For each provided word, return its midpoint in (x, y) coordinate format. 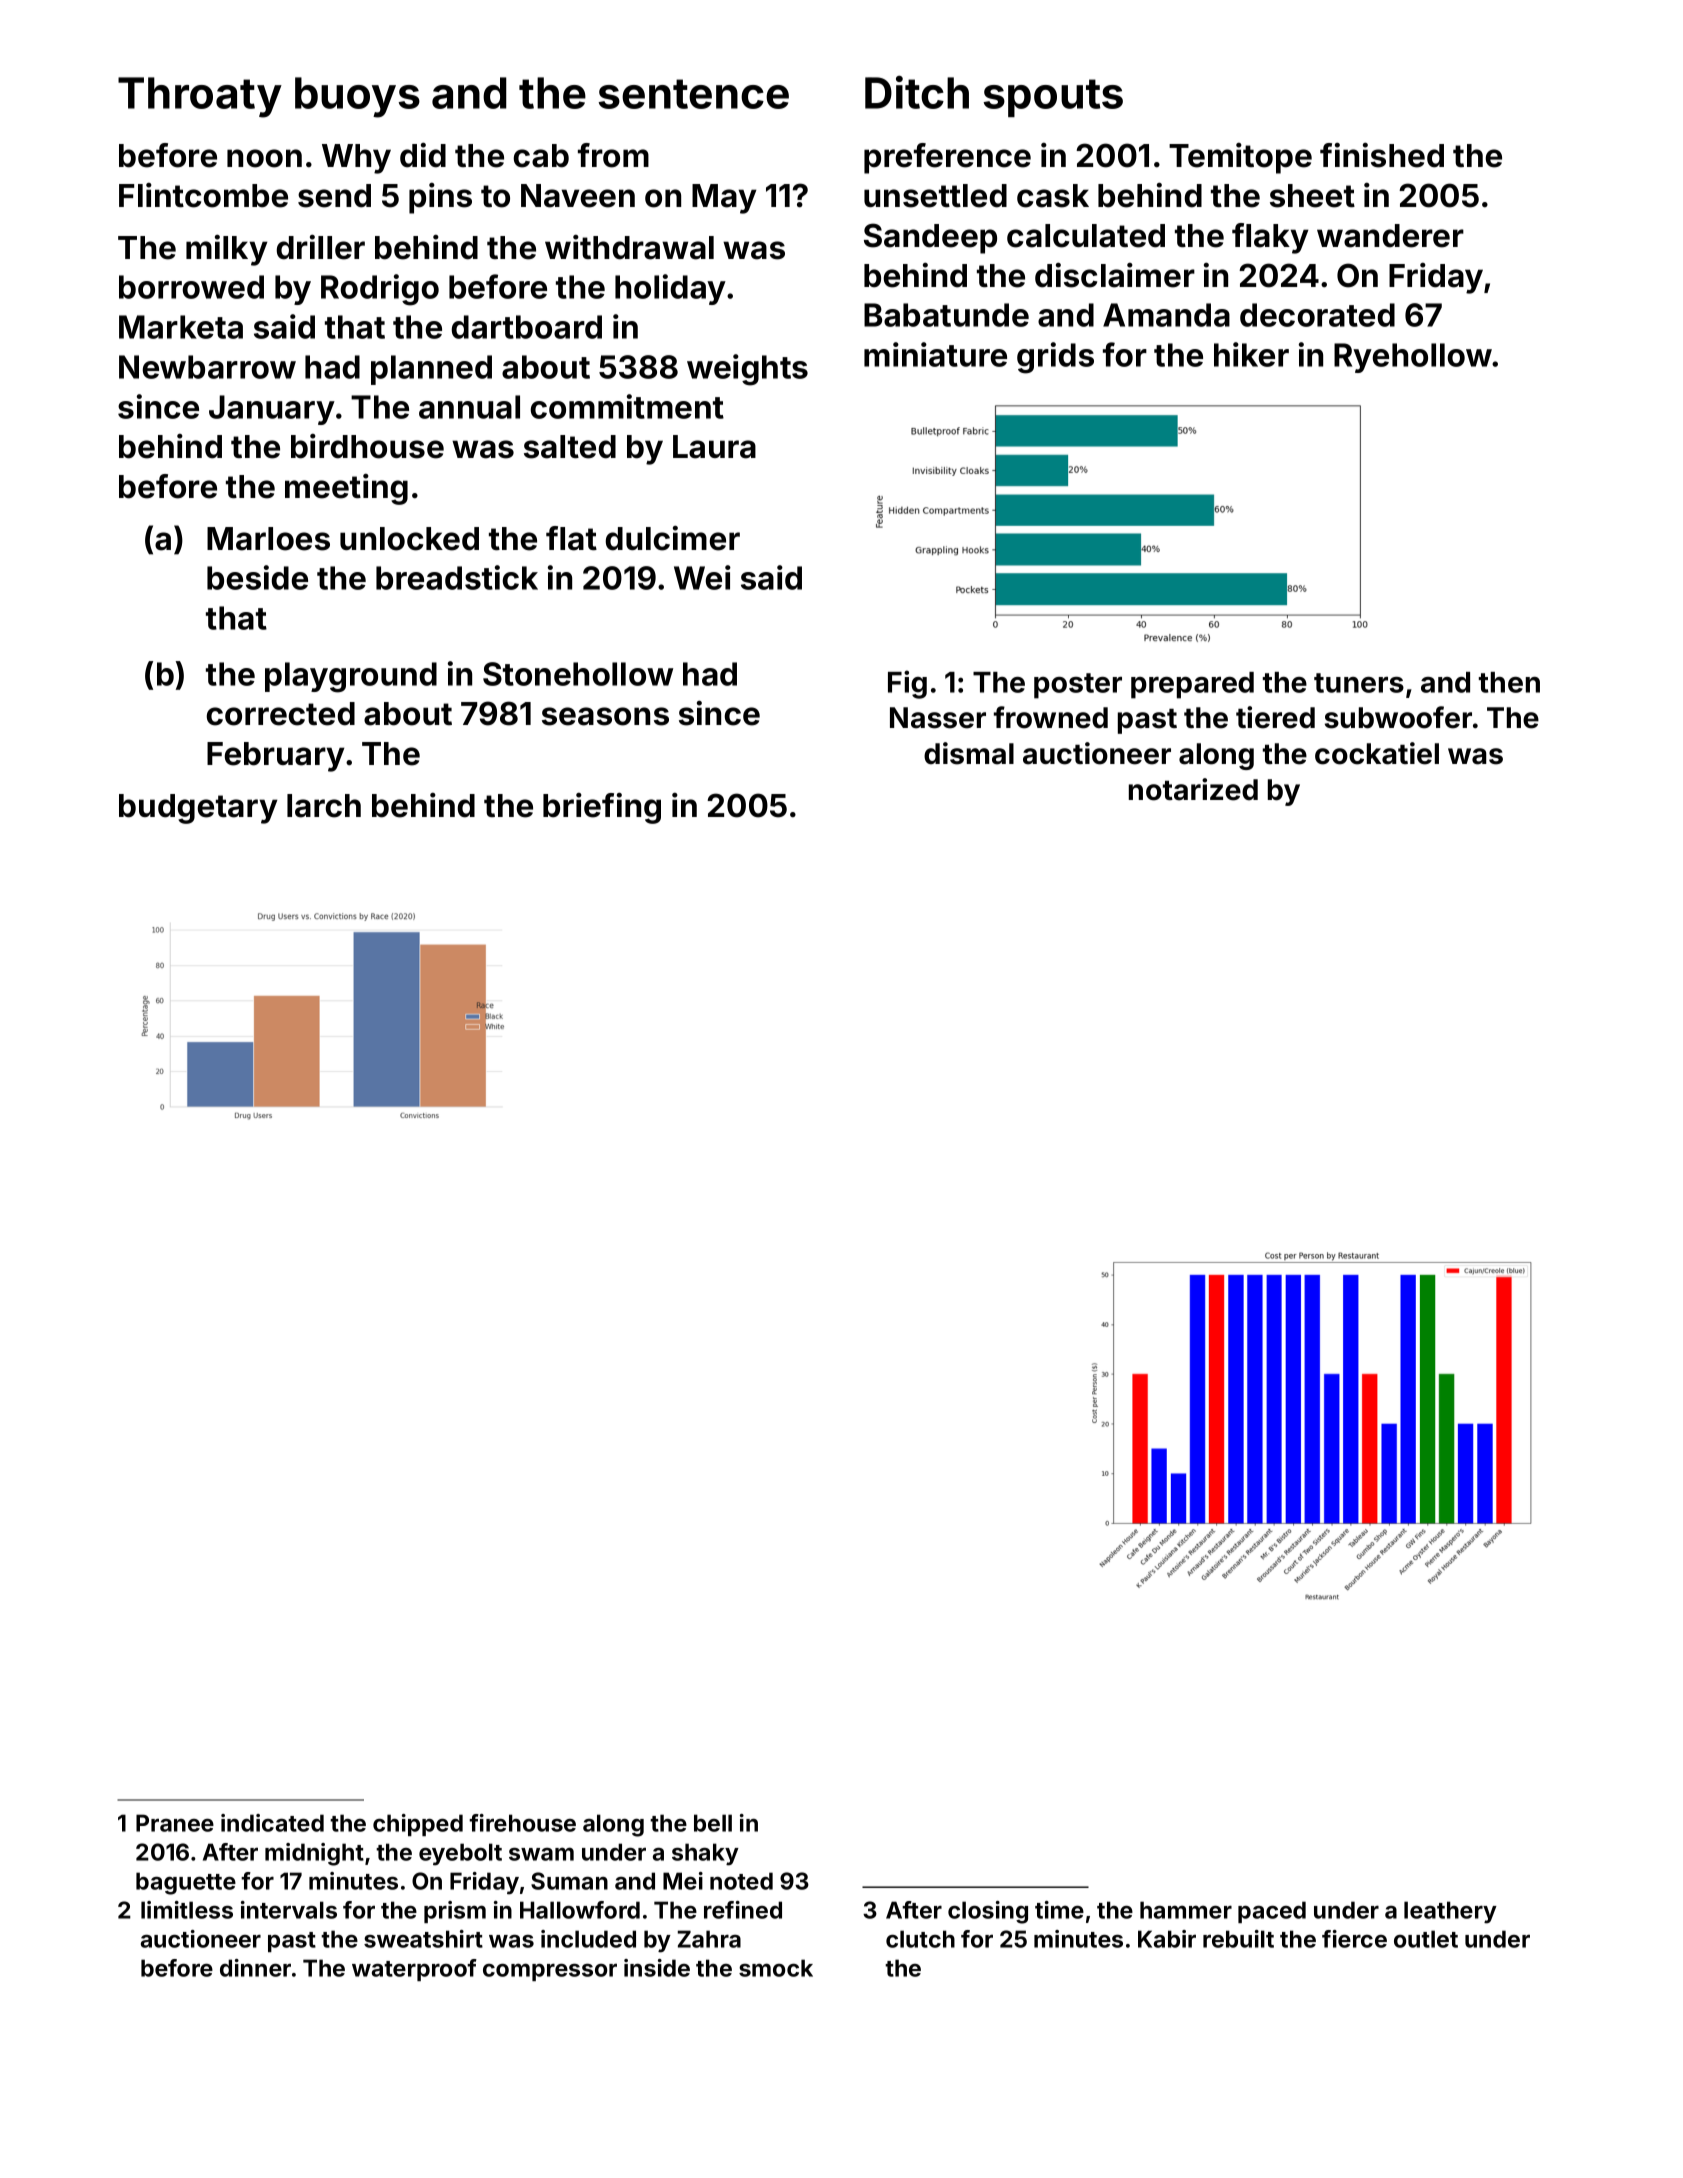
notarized (1193, 789)
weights (747, 370)
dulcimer (673, 538)
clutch (920, 1939)
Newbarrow (207, 367)
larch (324, 806)
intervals (289, 1910)
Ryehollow (1413, 358)
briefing (602, 808)
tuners (1359, 683)
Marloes (268, 539)
